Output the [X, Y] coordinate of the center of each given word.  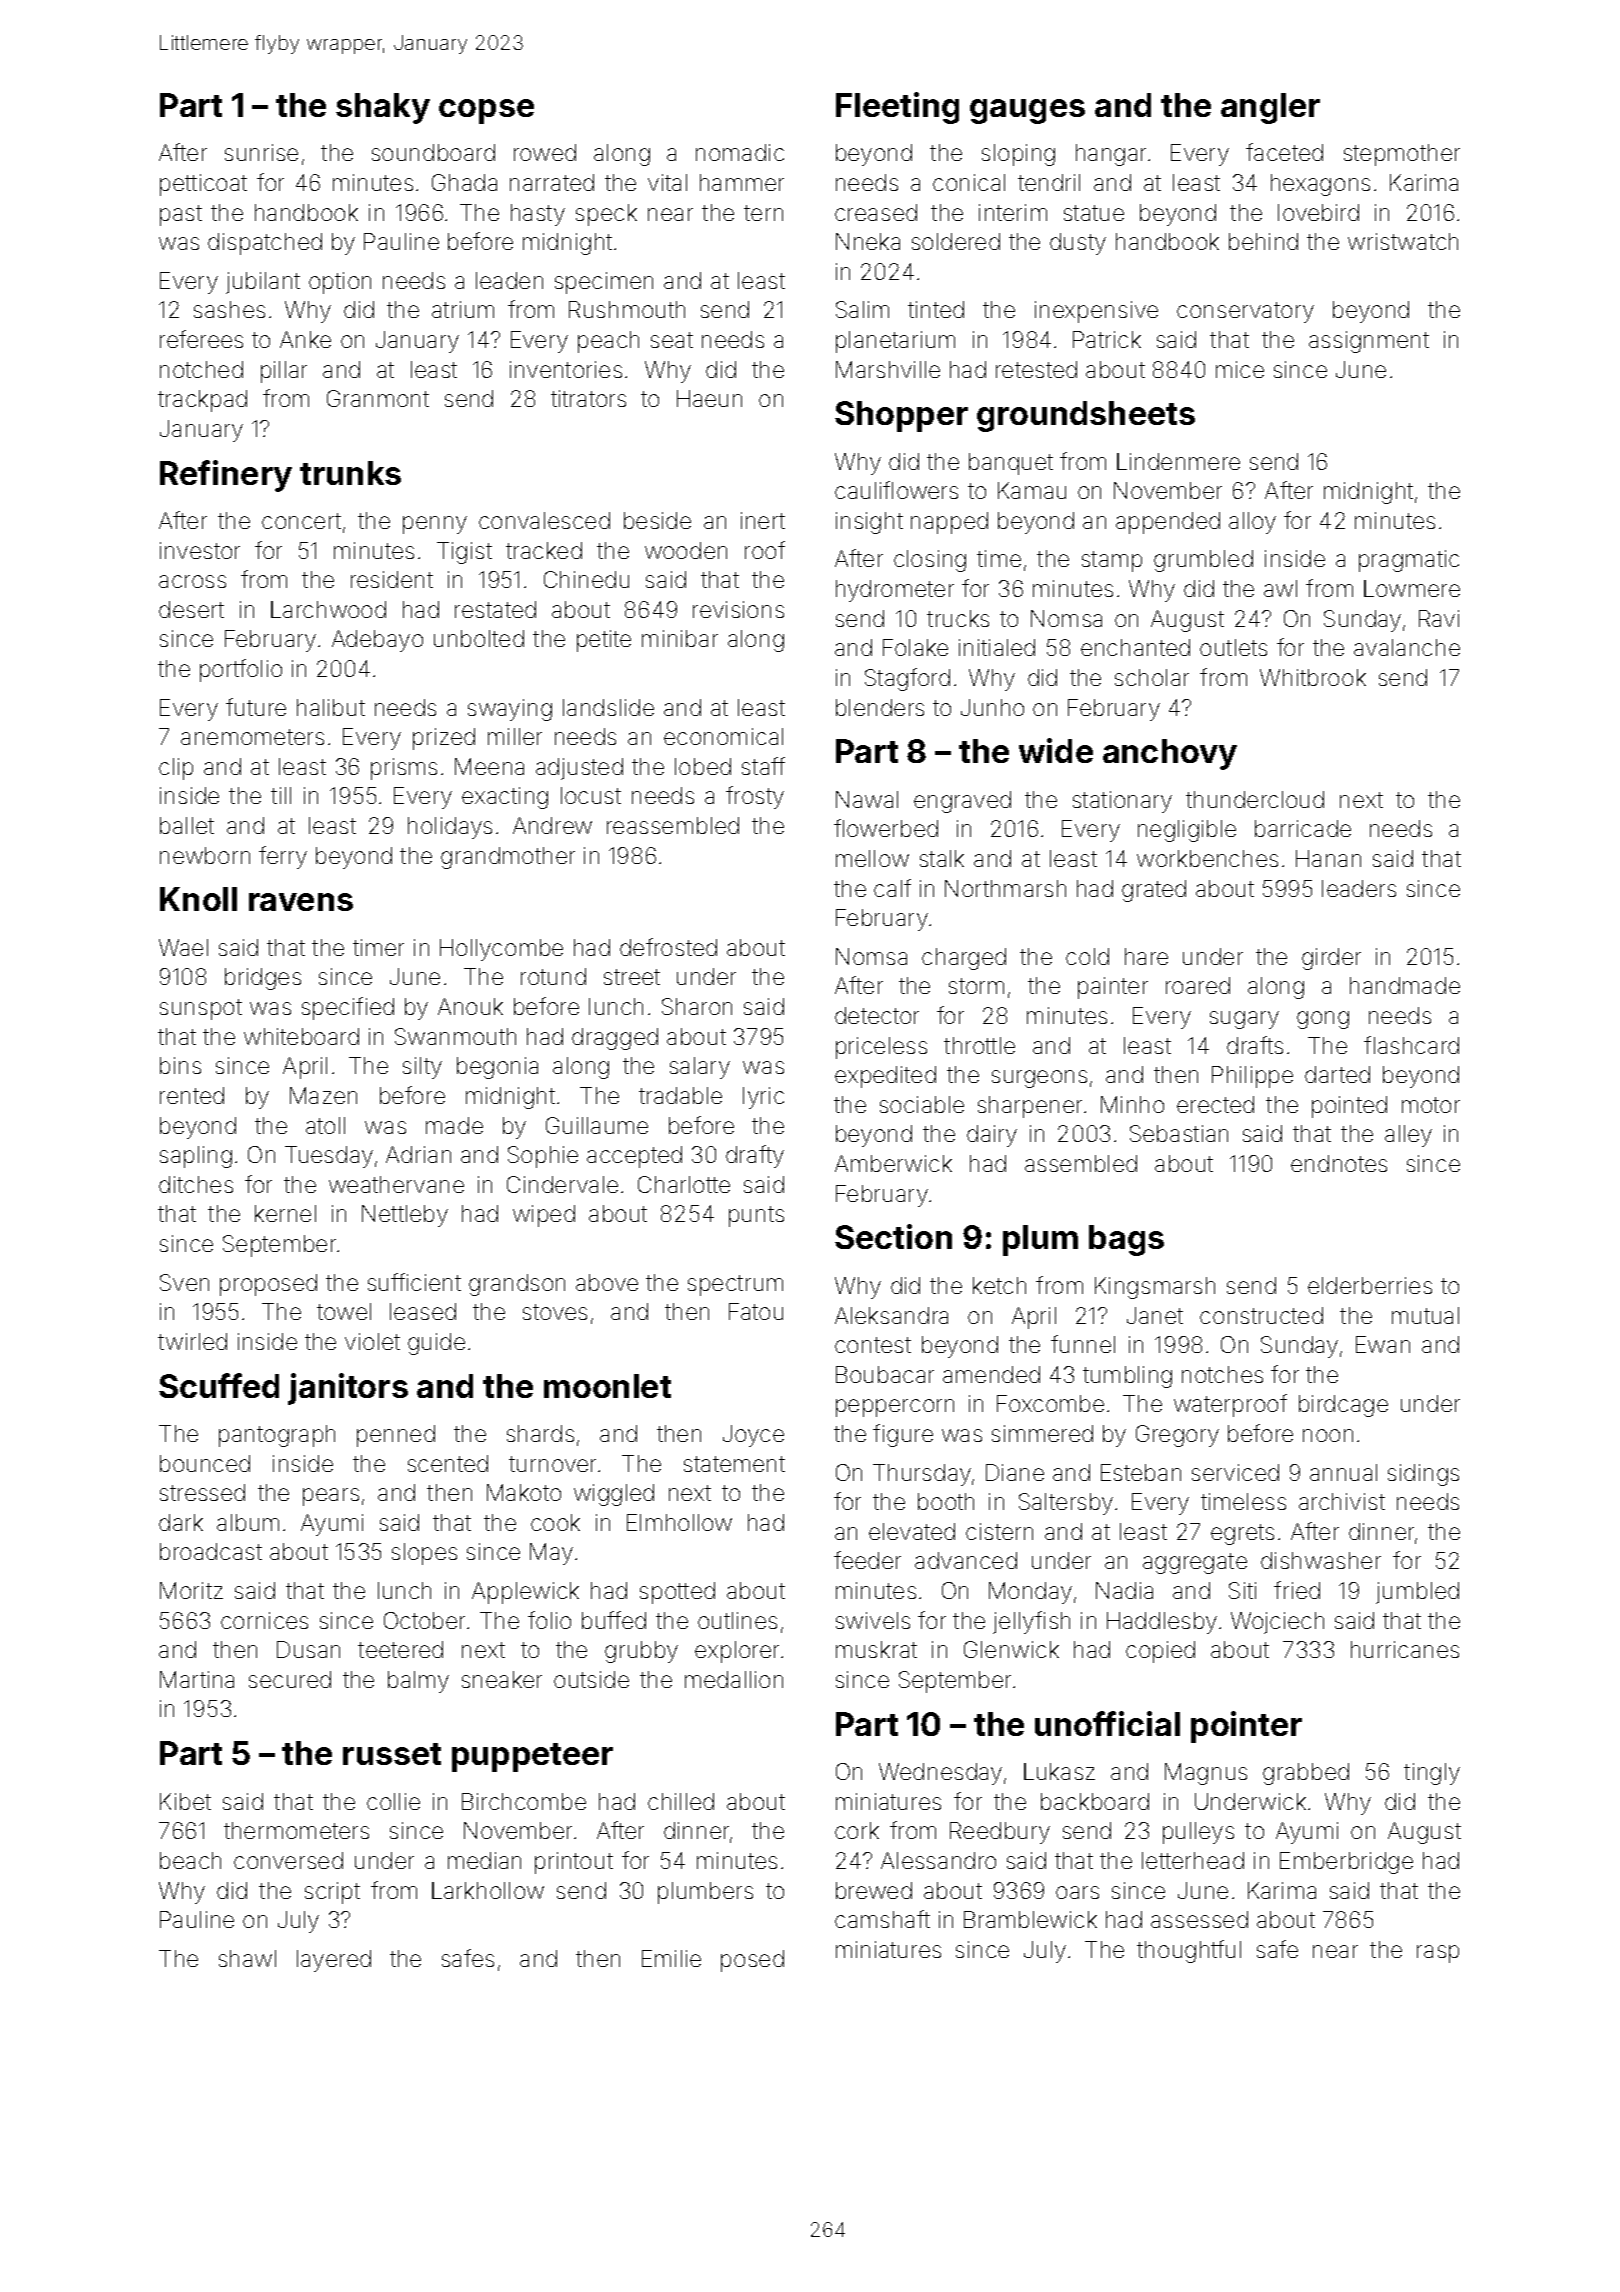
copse [486, 111]
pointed [1349, 1107]
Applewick [525, 1593]
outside [591, 1679]
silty [422, 1068]
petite [604, 641]
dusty [1078, 244]
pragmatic [1409, 561]
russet [392, 1754]
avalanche [1407, 647]
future [256, 707]
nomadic [740, 152]
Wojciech [1277, 1623]
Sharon [697, 1006]
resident [392, 579]
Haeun [709, 398]
